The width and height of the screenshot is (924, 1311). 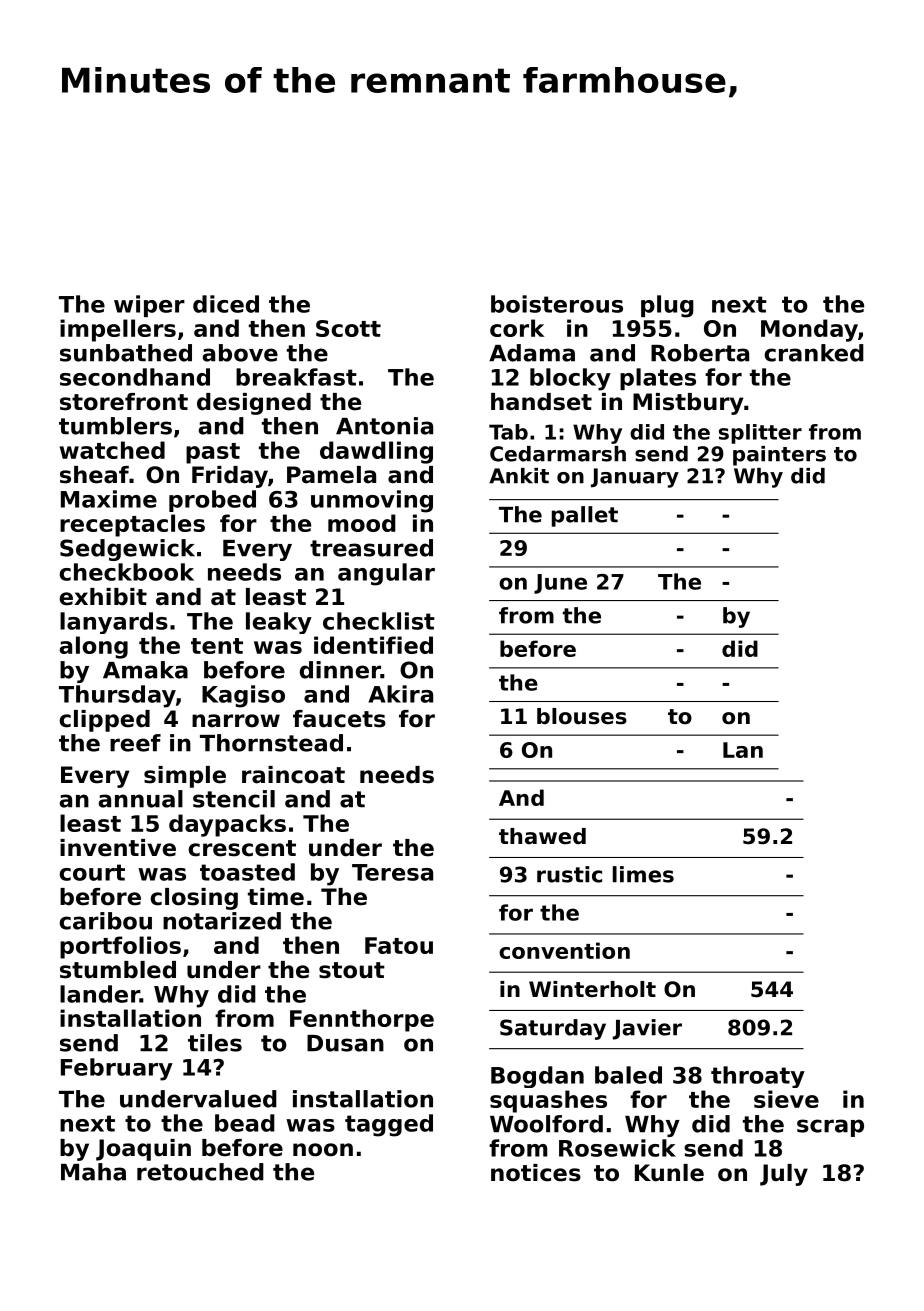 I want to click on retouched, so click(x=200, y=1172).
